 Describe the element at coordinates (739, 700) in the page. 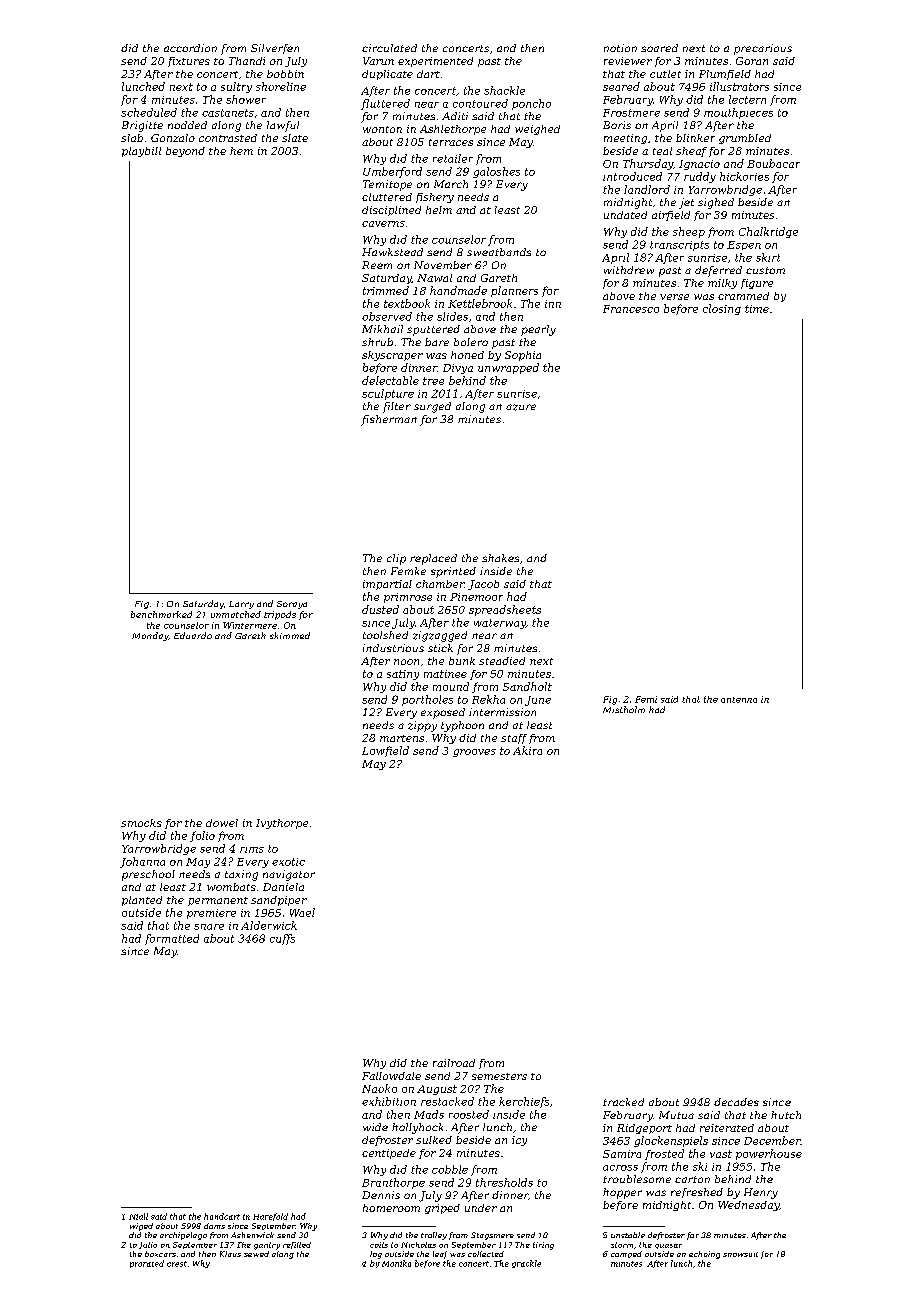

I see `antenna` at that location.
